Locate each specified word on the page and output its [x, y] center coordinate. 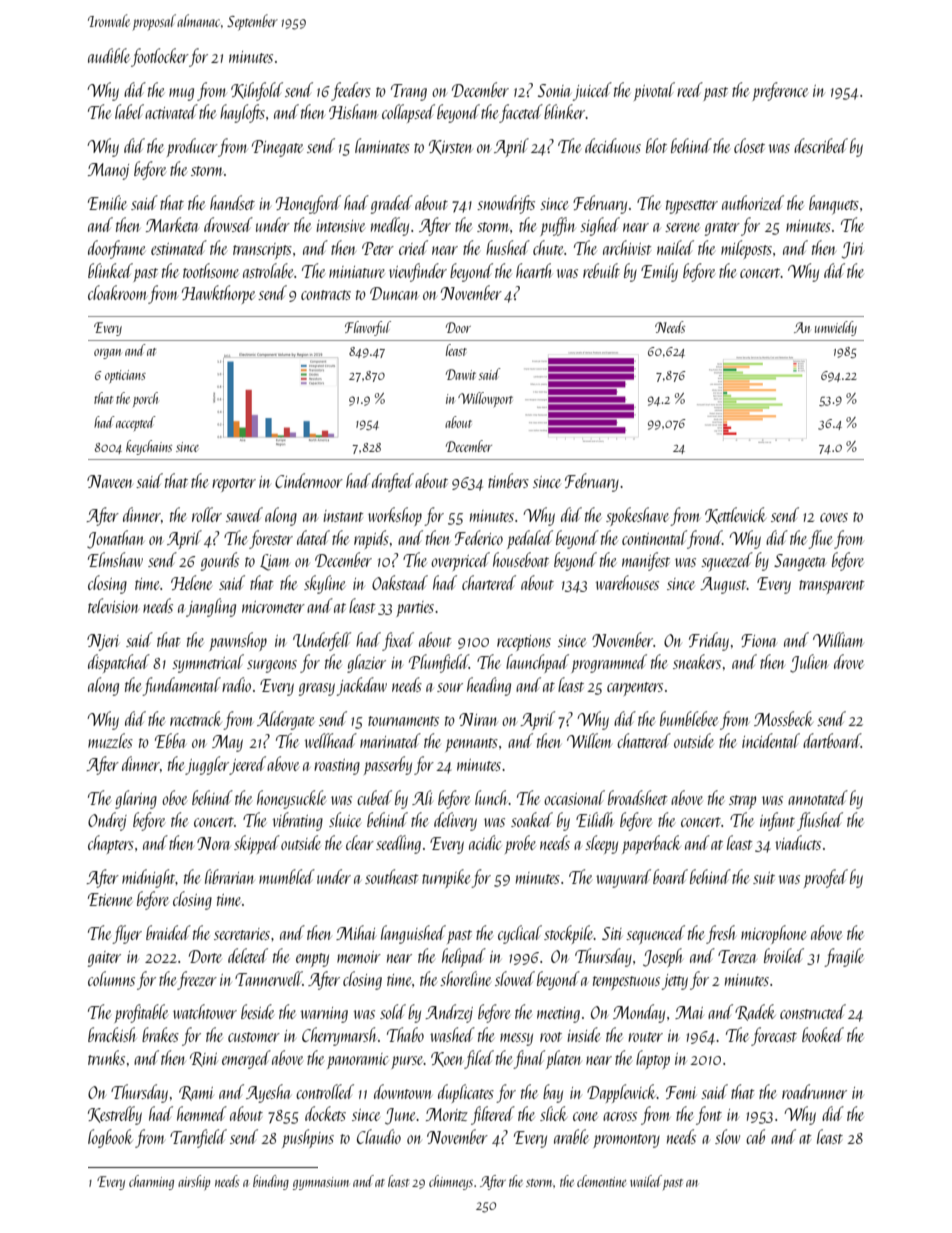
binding [271, 1182]
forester [271, 539]
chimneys [451, 1182]
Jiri [853, 250]
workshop [395, 516]
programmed [609, 663]
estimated [179, 247]
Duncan [394, 293]
